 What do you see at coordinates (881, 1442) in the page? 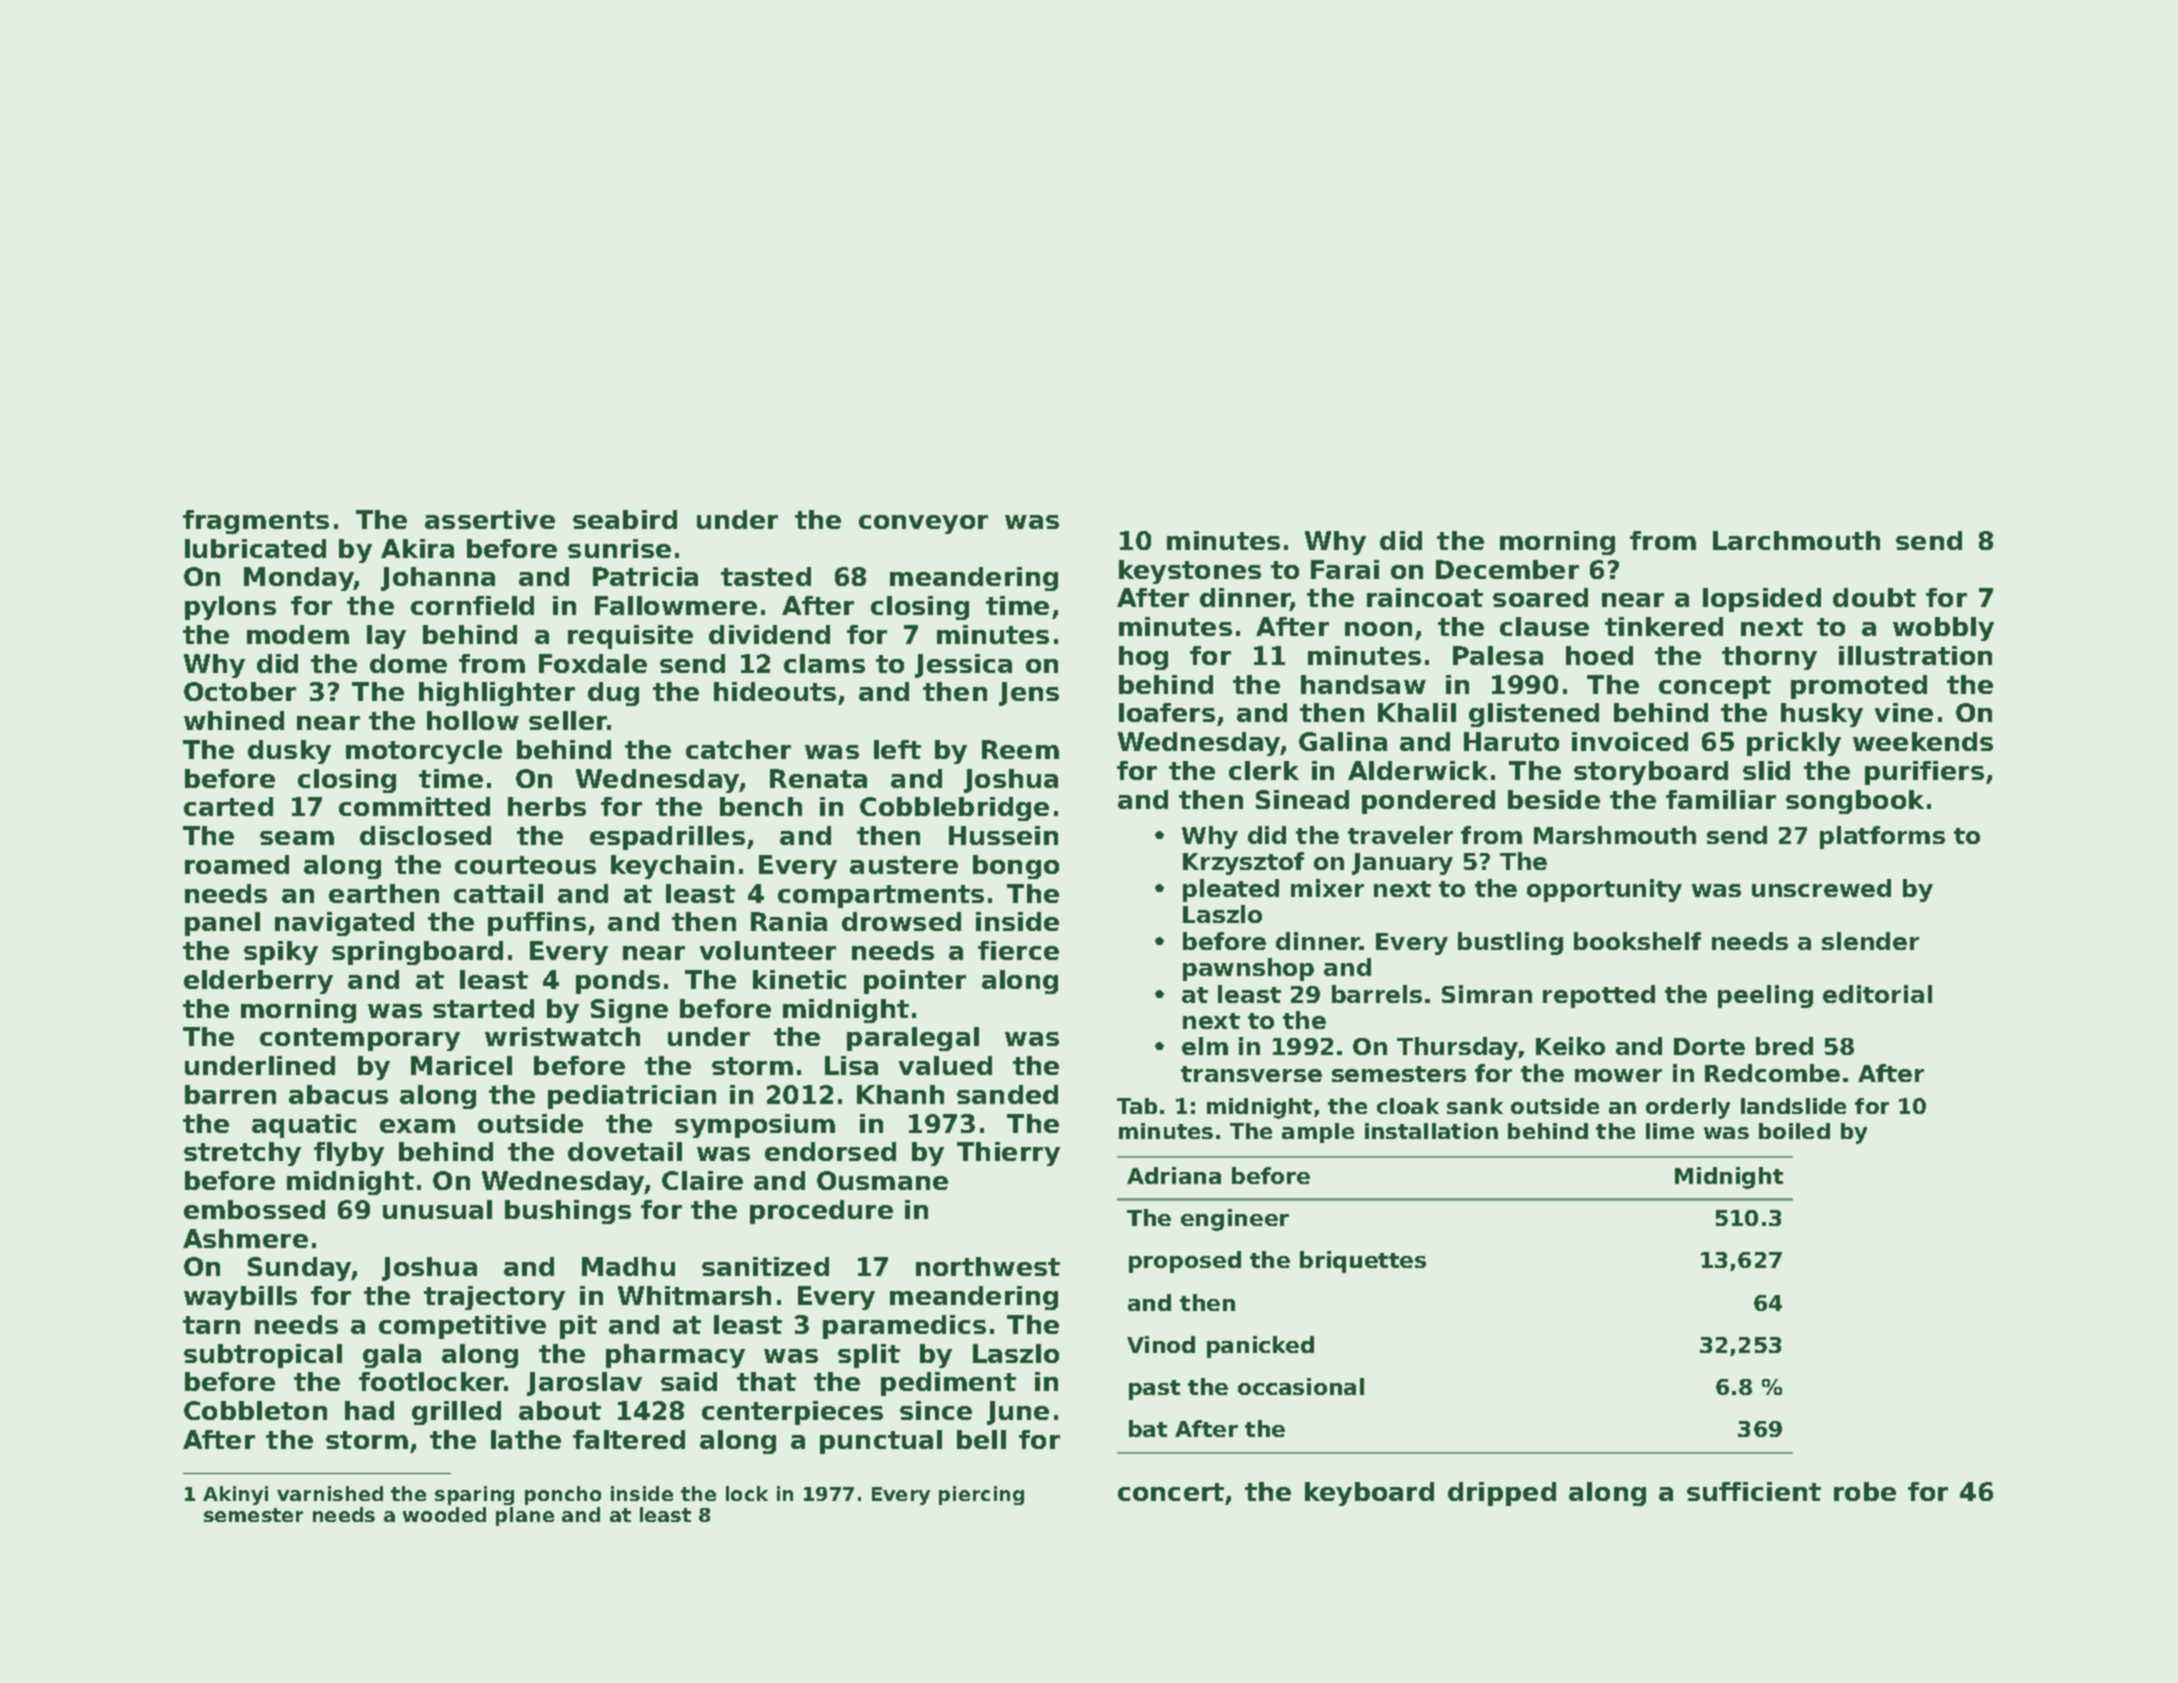
I see `punctual` at bounding box center [881, 1442].
